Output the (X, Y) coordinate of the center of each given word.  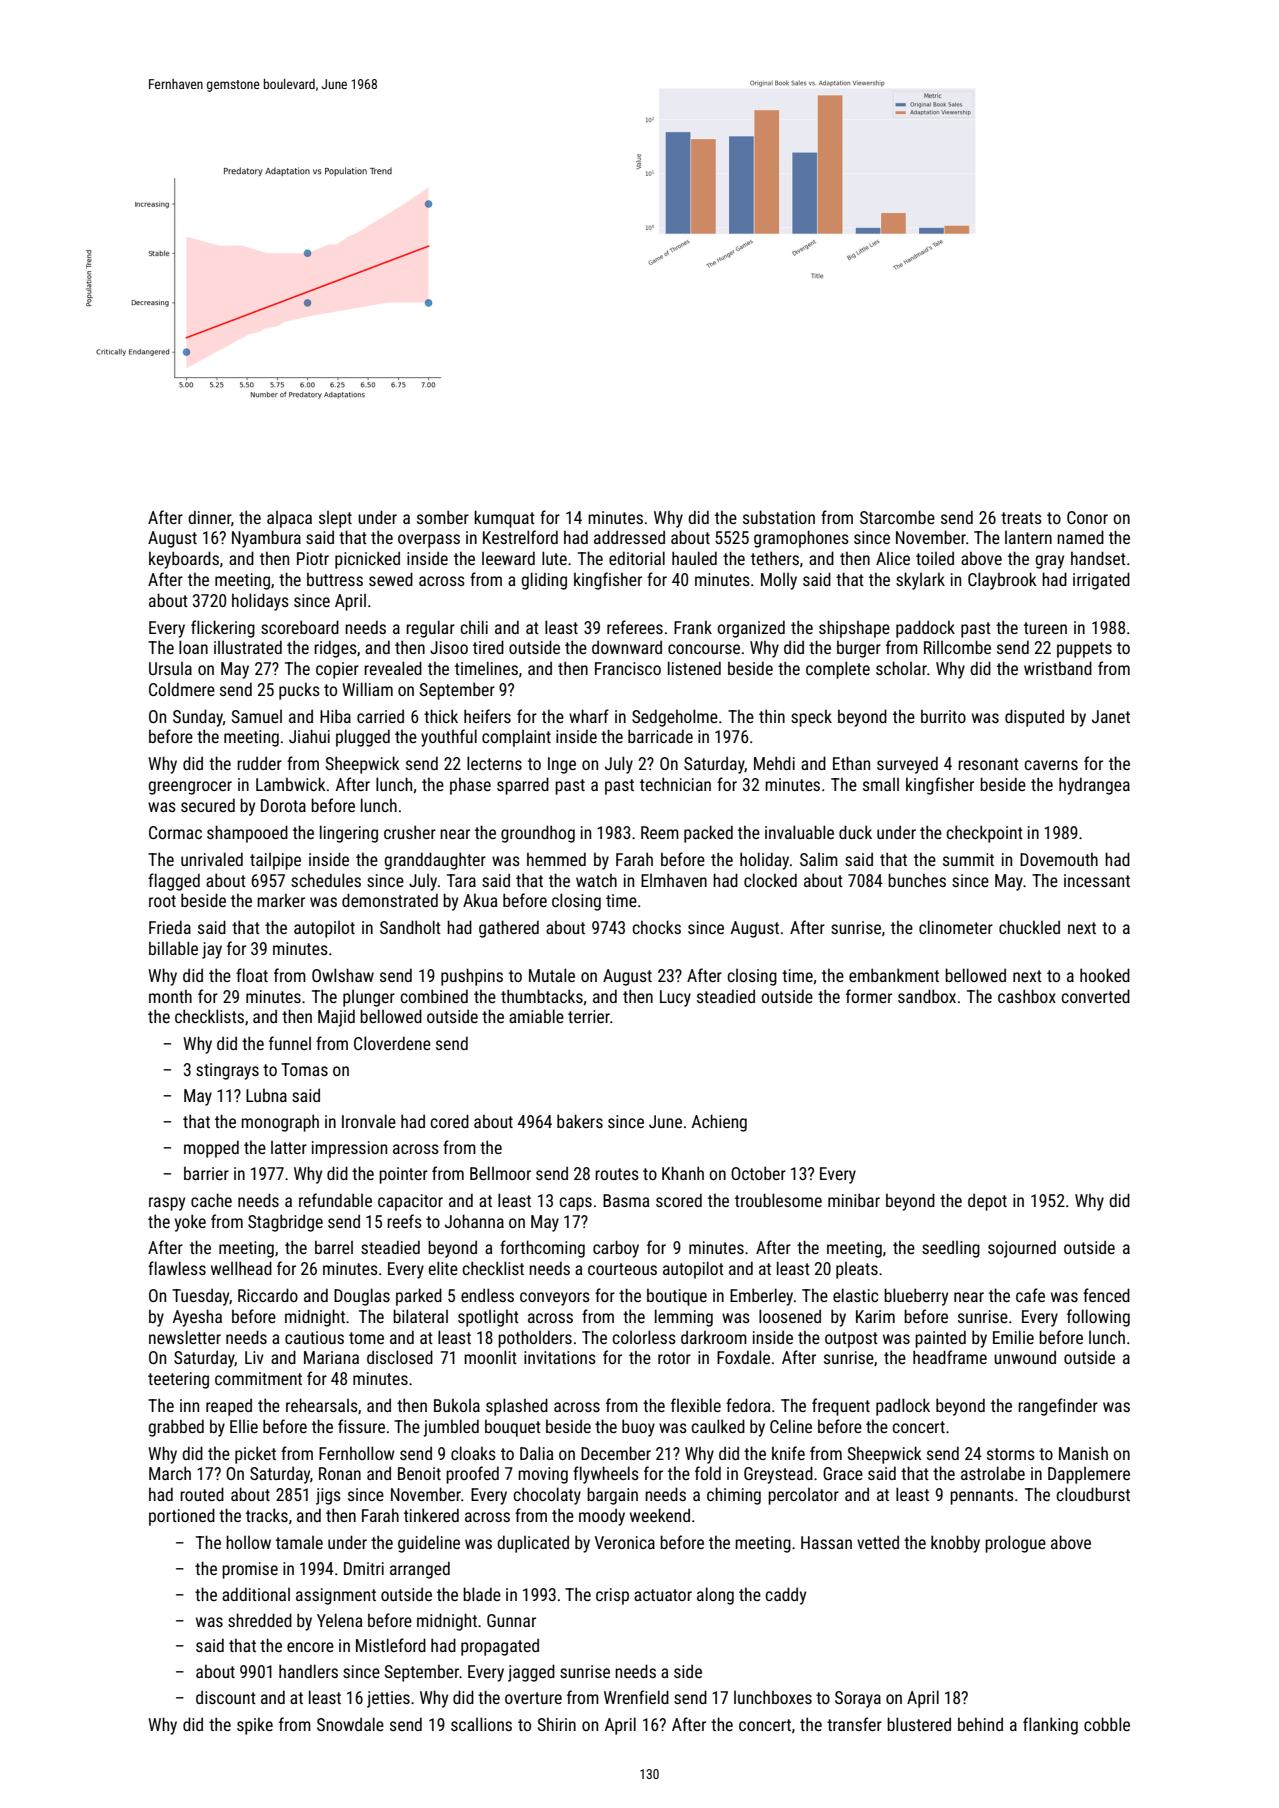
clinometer (956, 927)
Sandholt (410, 927)
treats (1021, 518)
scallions (481, 1724)
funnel (290, 1043)
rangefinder (1058, 1407)
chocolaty (547, 1496)
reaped (229, 1407)
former (869, 996)
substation (779, 517)
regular (430, 629)
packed (708, 834)
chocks (656, 927)
